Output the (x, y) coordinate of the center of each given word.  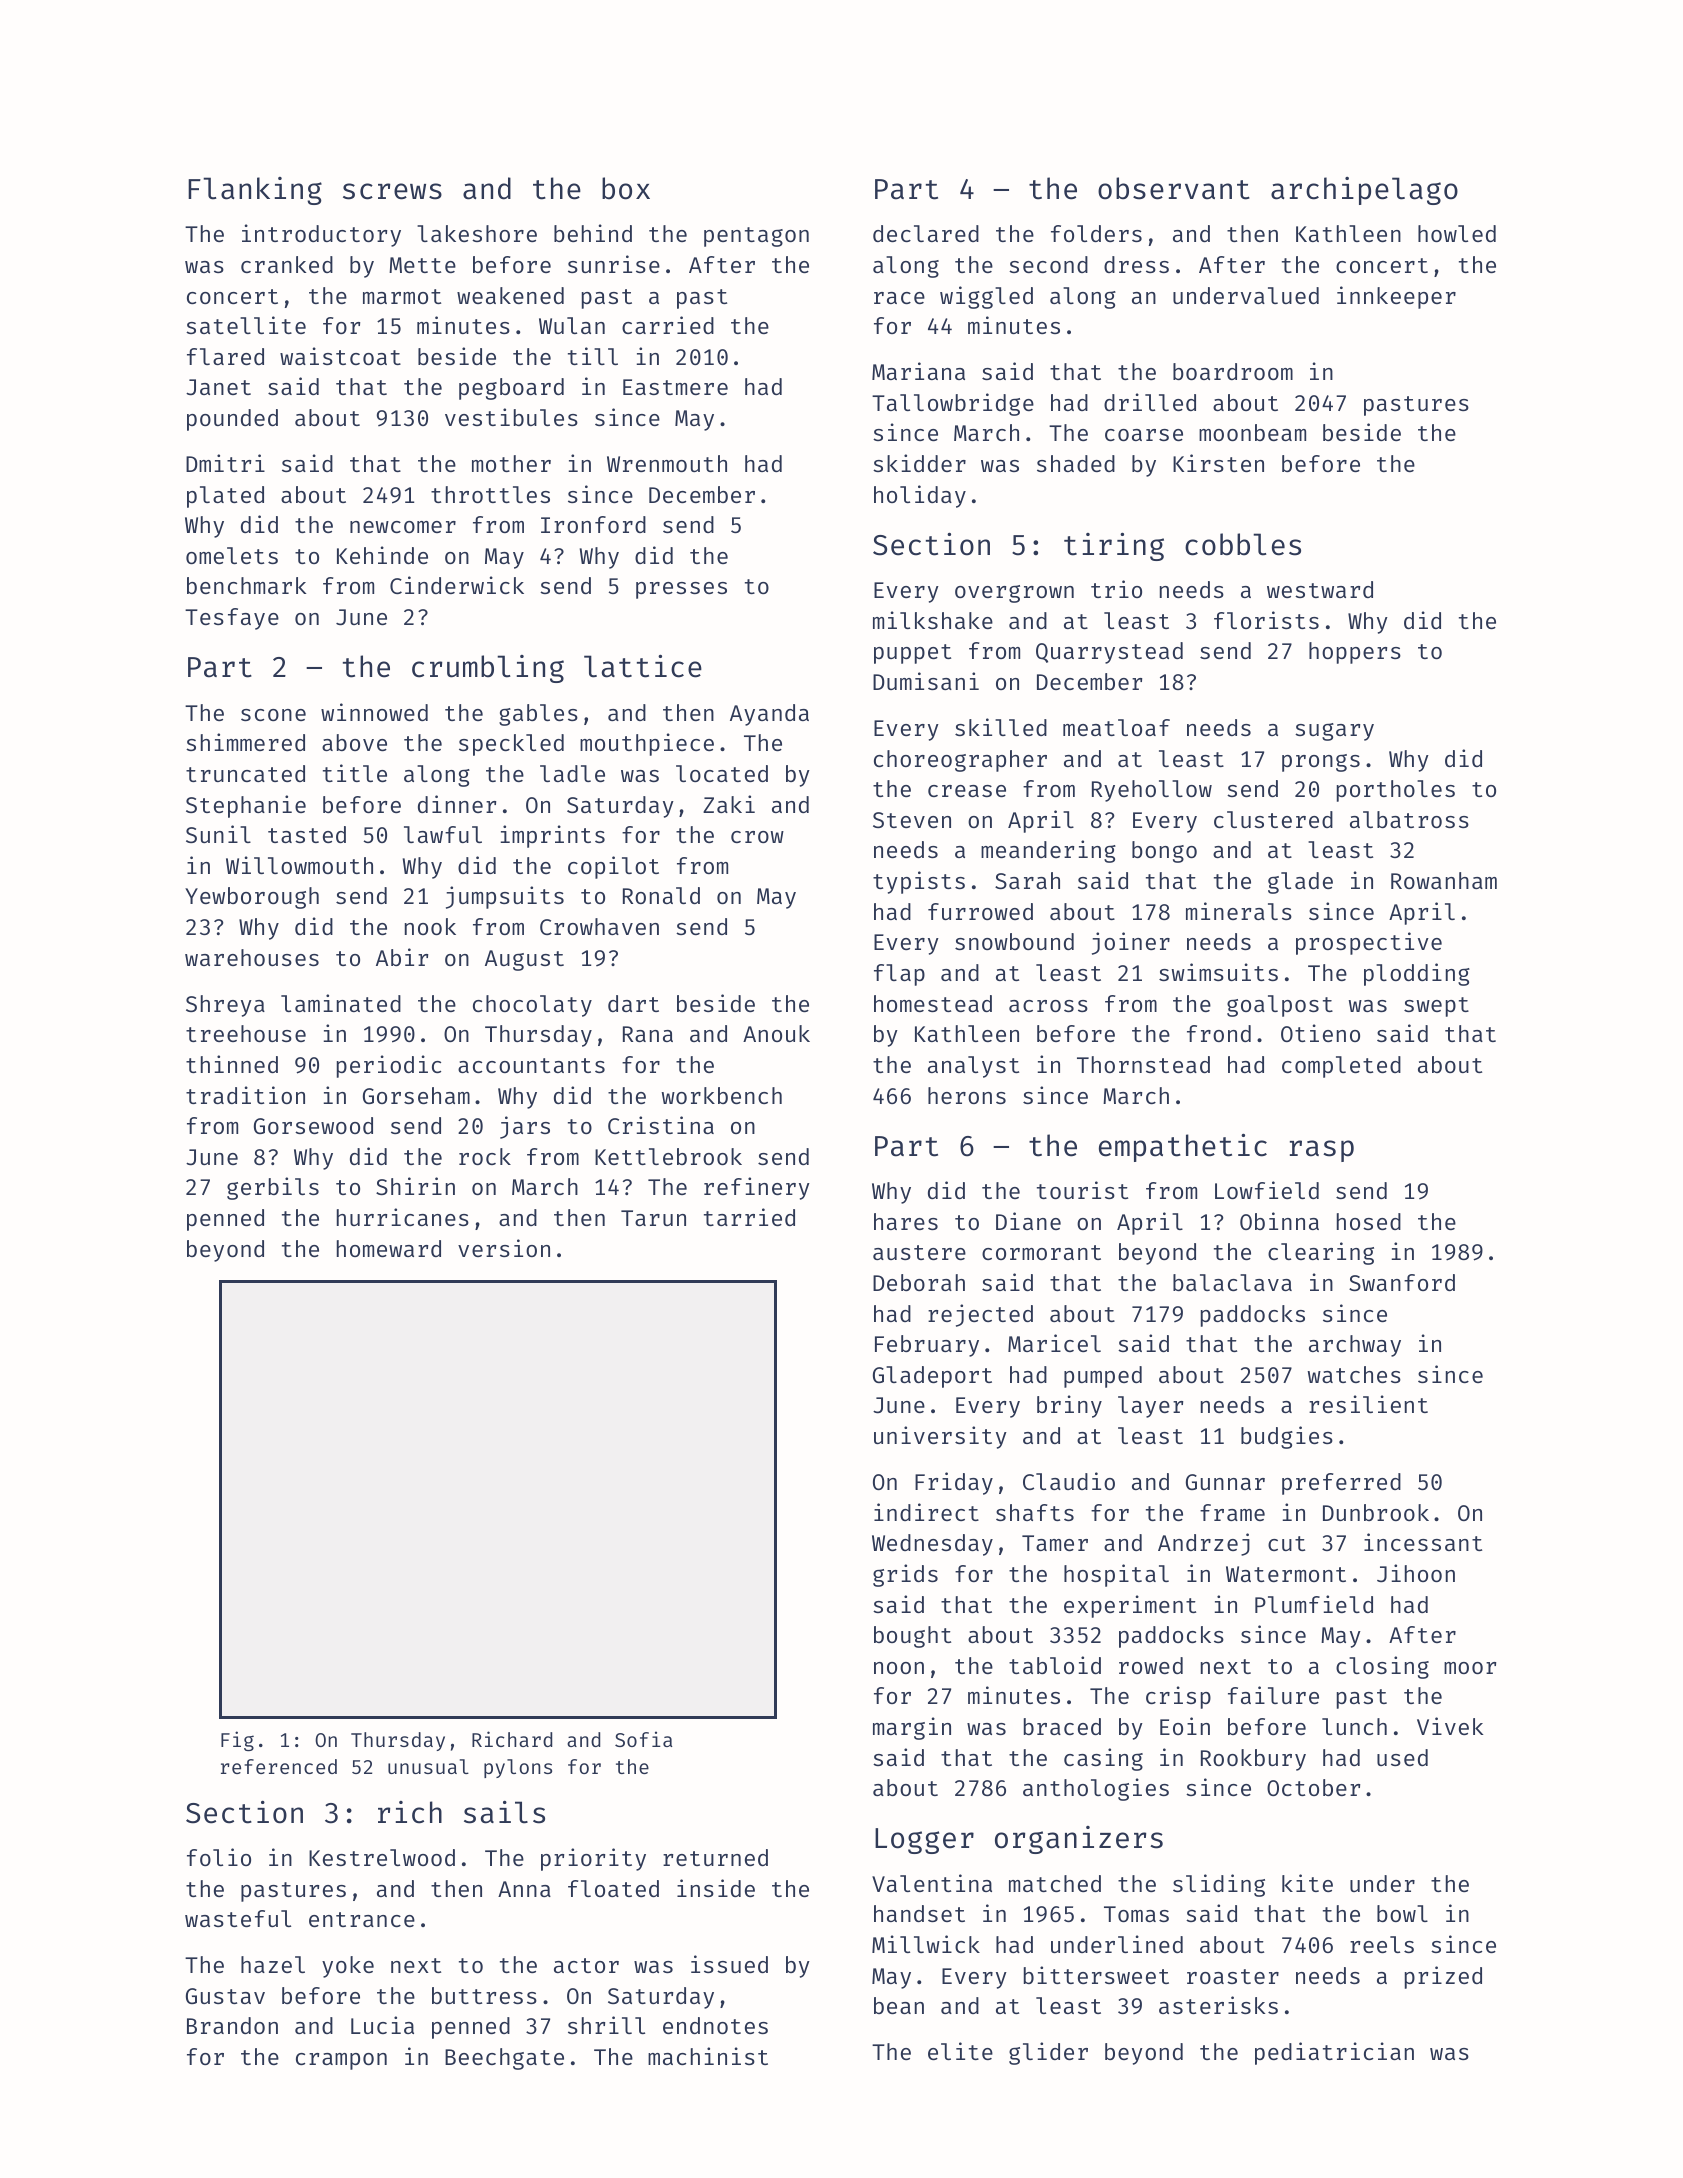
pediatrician (1334, 2053)
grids (905, 1575)
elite (960, 2051)
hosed (1369, 1221)
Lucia (382, 2025)
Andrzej (1204, 1544)
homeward (389, 1248)
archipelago (1364, 191)
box (626, 188)
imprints (552, 836)
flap (899, 975)
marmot (402, 296)
